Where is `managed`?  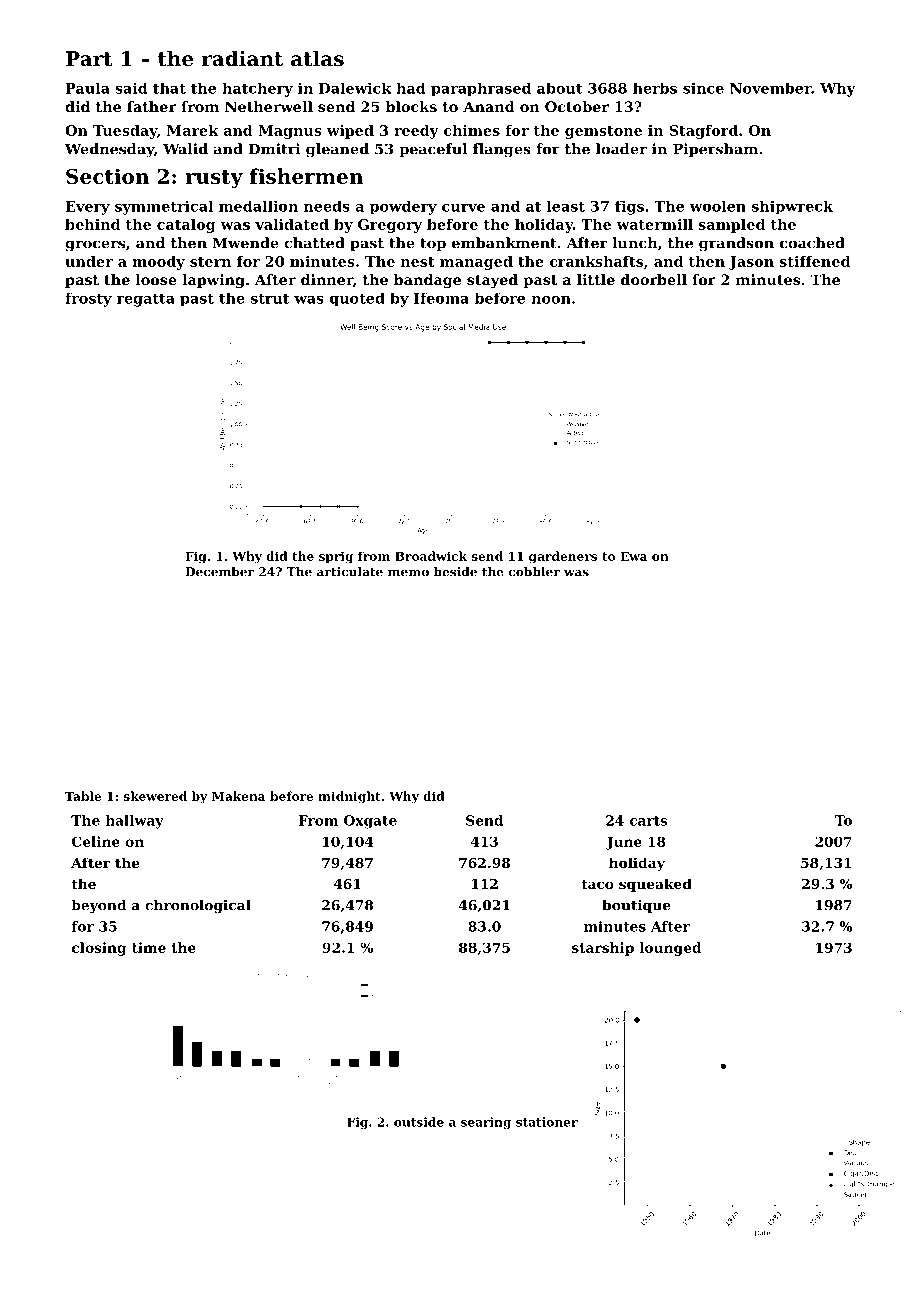
managed is located at coordinates (476, 263).
